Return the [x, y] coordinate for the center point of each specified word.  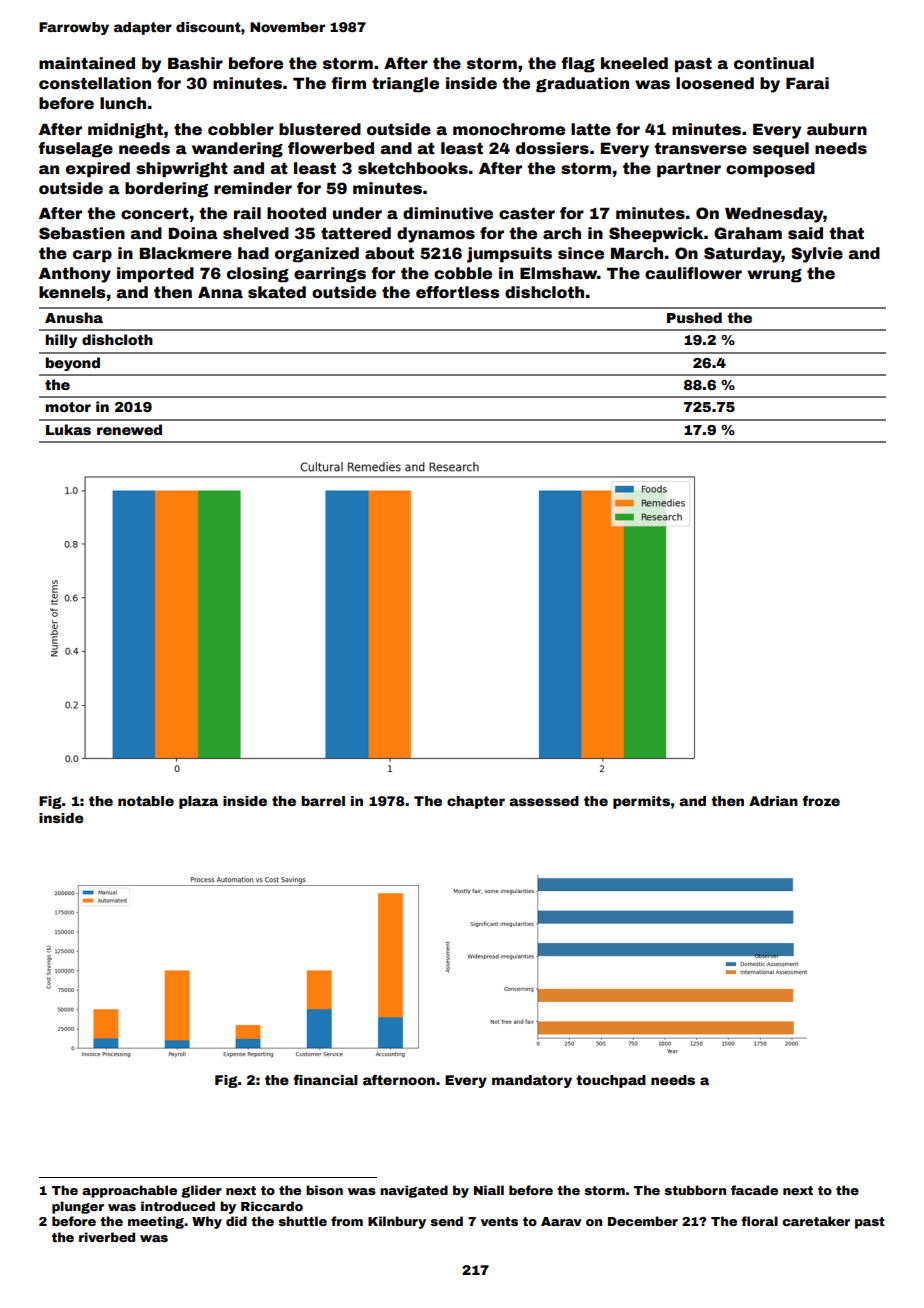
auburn [837, 129]
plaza [198, 802]
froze [821, 800]
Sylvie [817, 255]
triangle [405, 85]
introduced [178, 1206]
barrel [323, 801]
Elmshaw [558, 273]
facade [754, 1190]
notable [146, 801]
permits [641, 802]
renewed [129, 429]
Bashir [195, 63]
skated [277, 292]
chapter [476, 802]
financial [325, 1079]
